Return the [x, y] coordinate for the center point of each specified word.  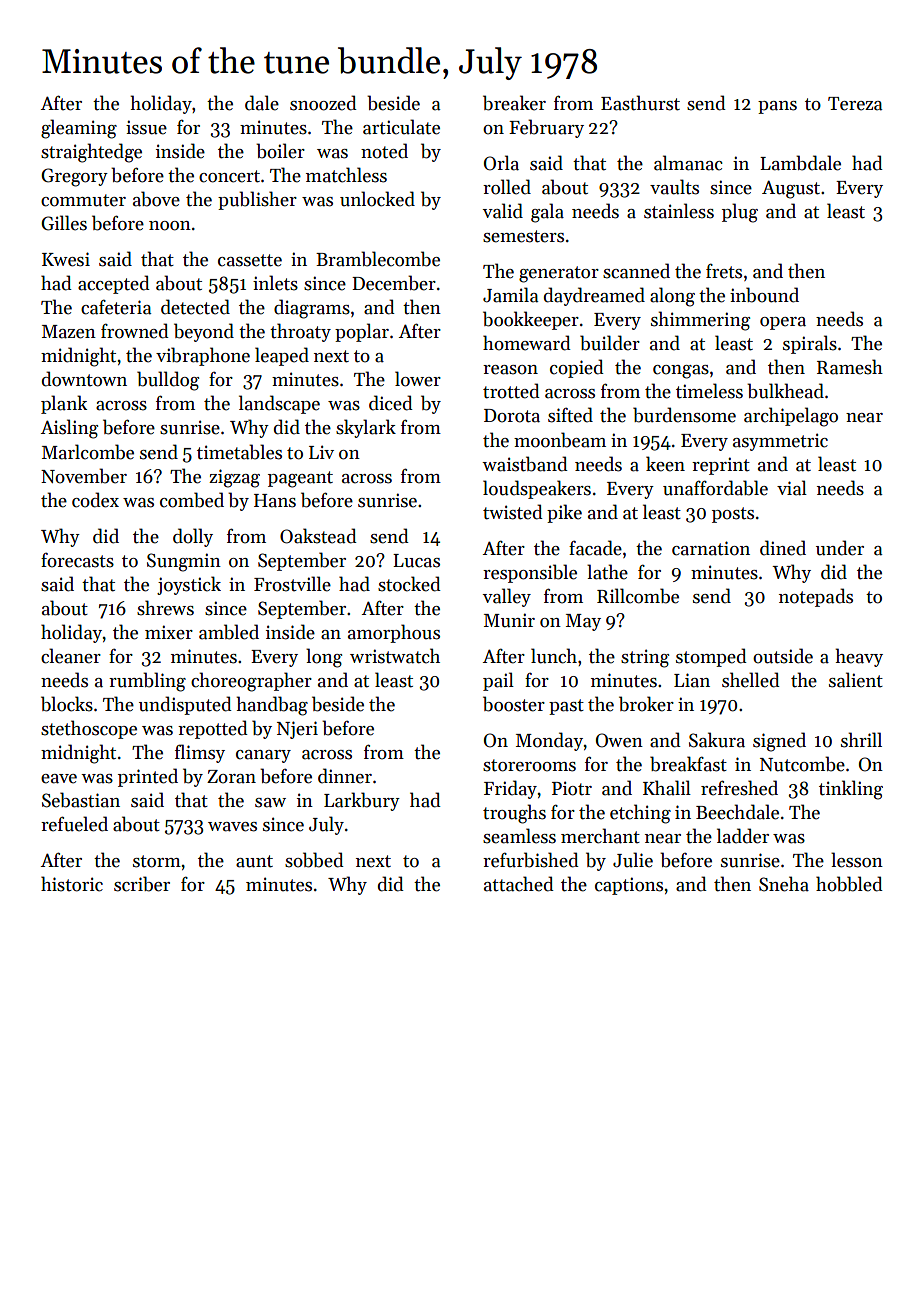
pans [777, 107]
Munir [509, 620]
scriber [142, 884]
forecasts [77, 560]
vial [792, 488]
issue [146, 127]
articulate [401, 127]
